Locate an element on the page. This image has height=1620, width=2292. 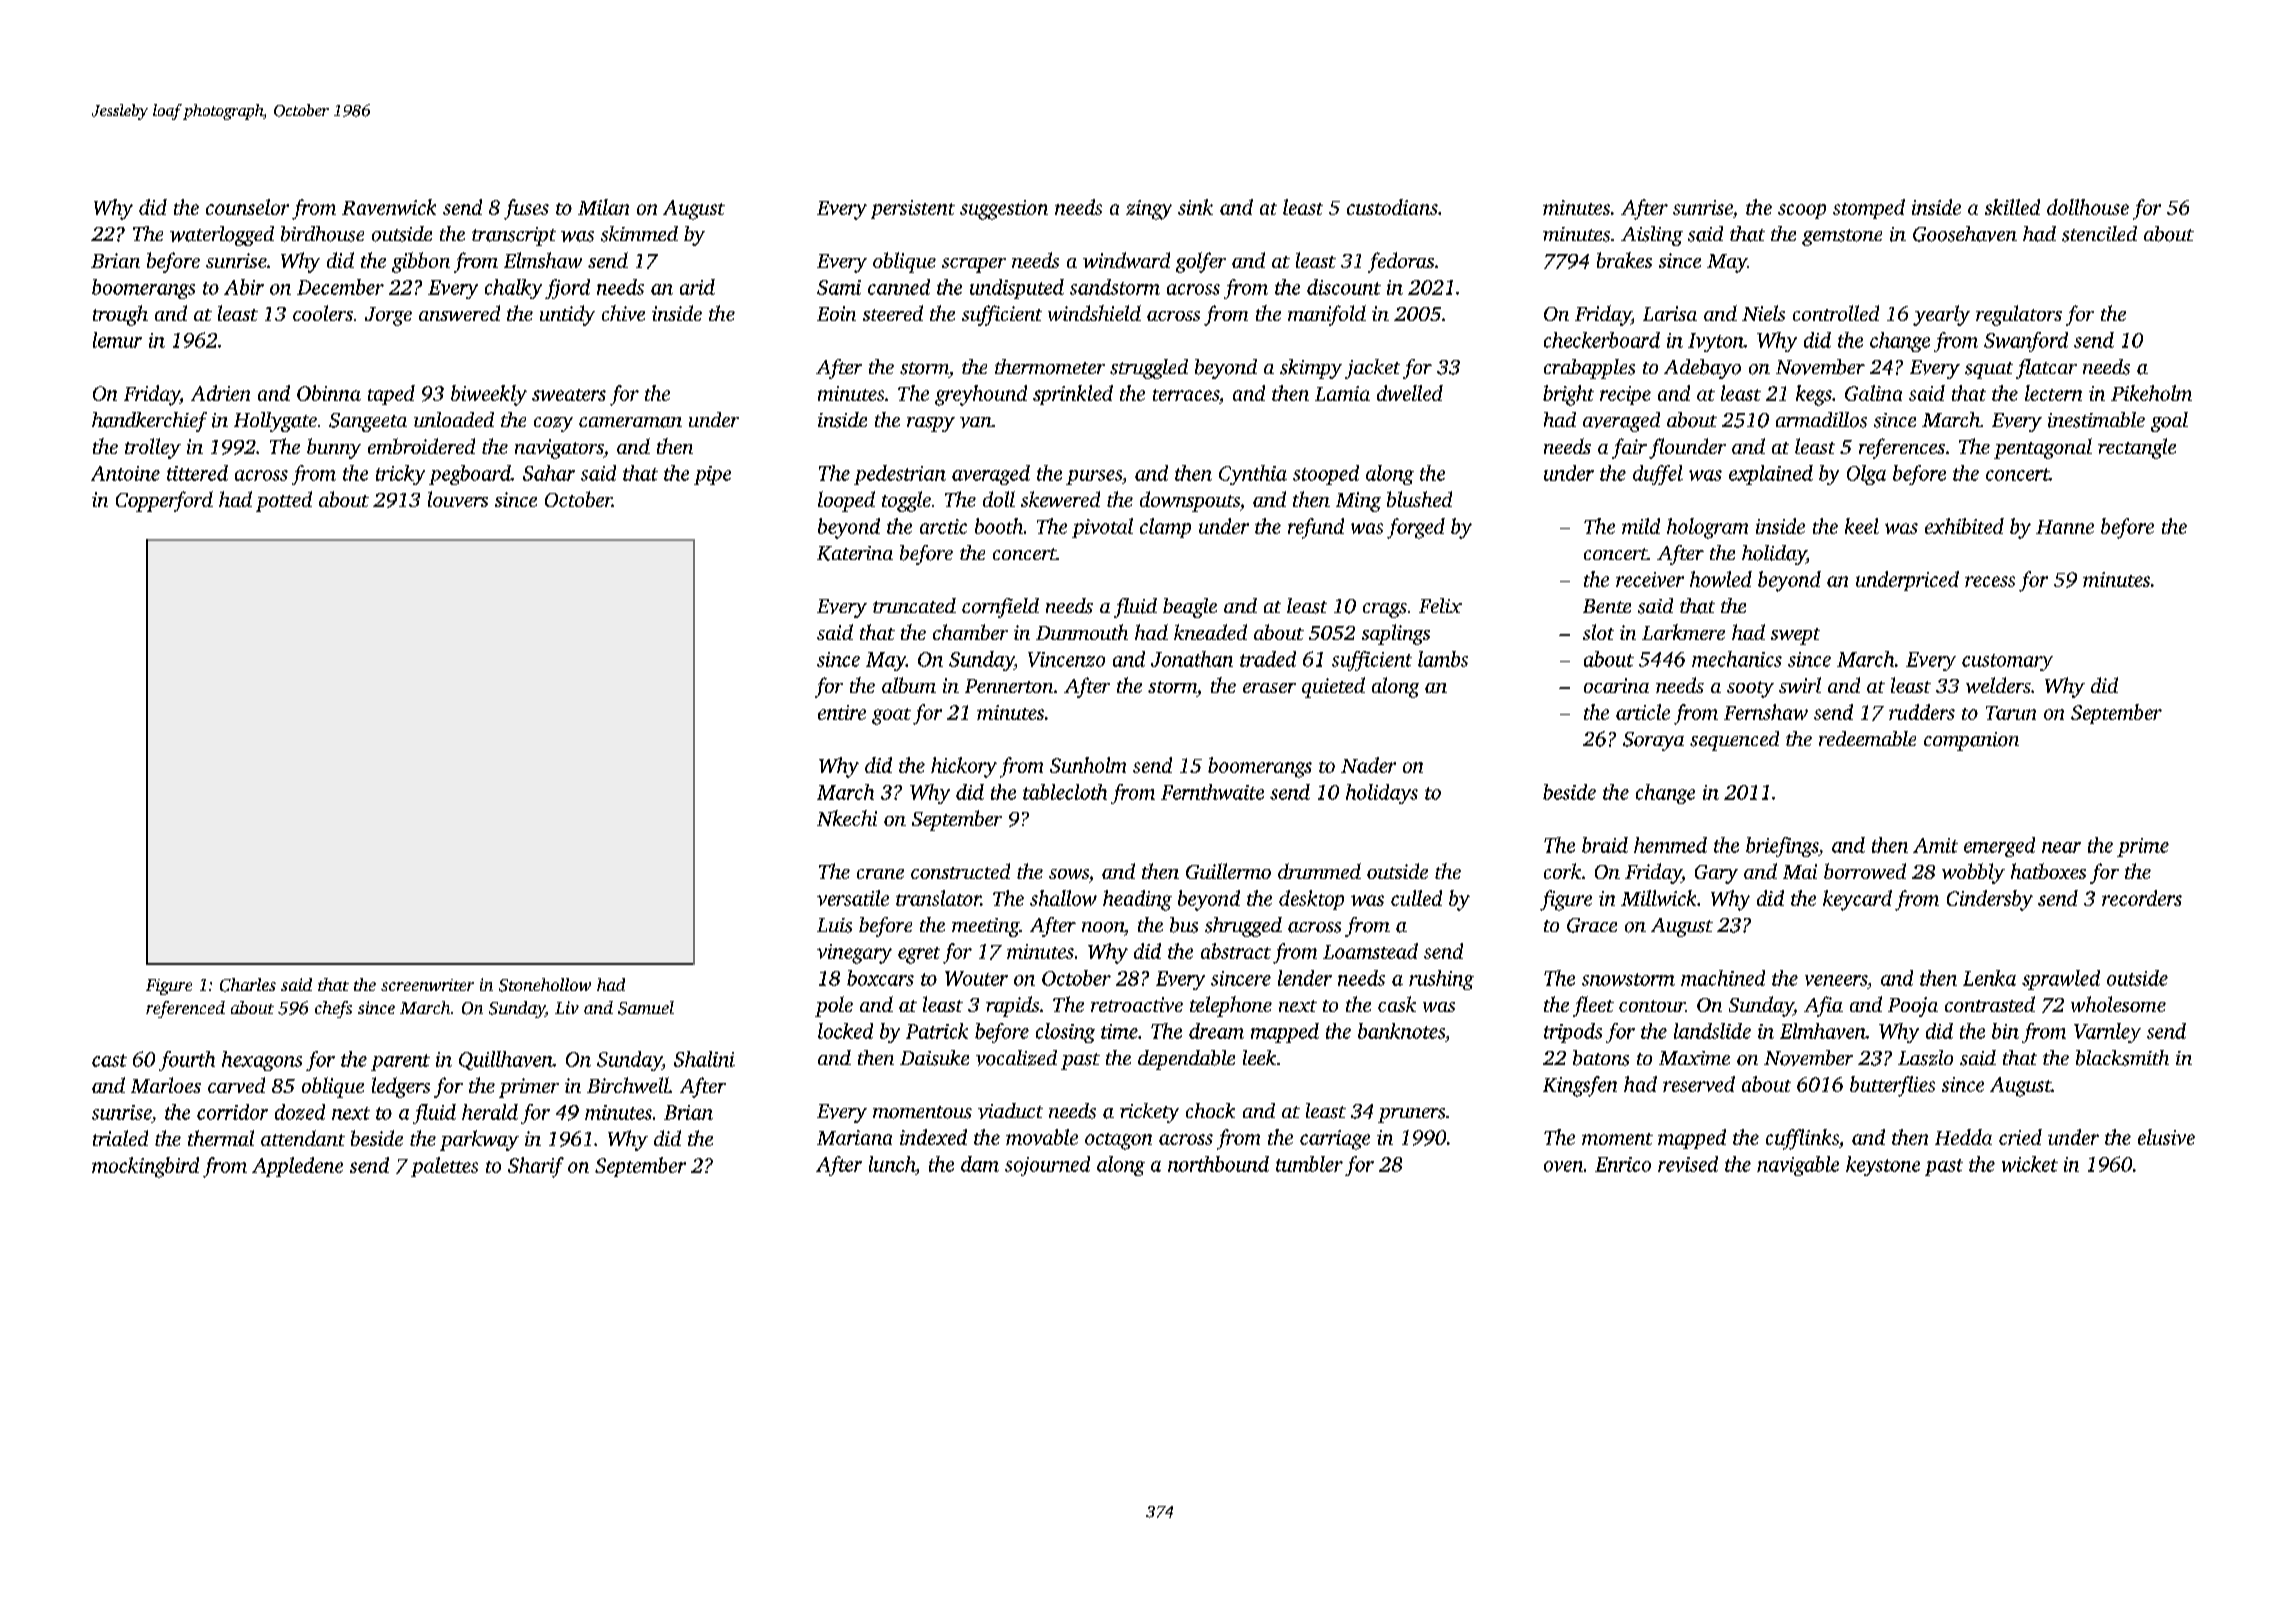
Nkechi is located at coordinates (847, 818).
